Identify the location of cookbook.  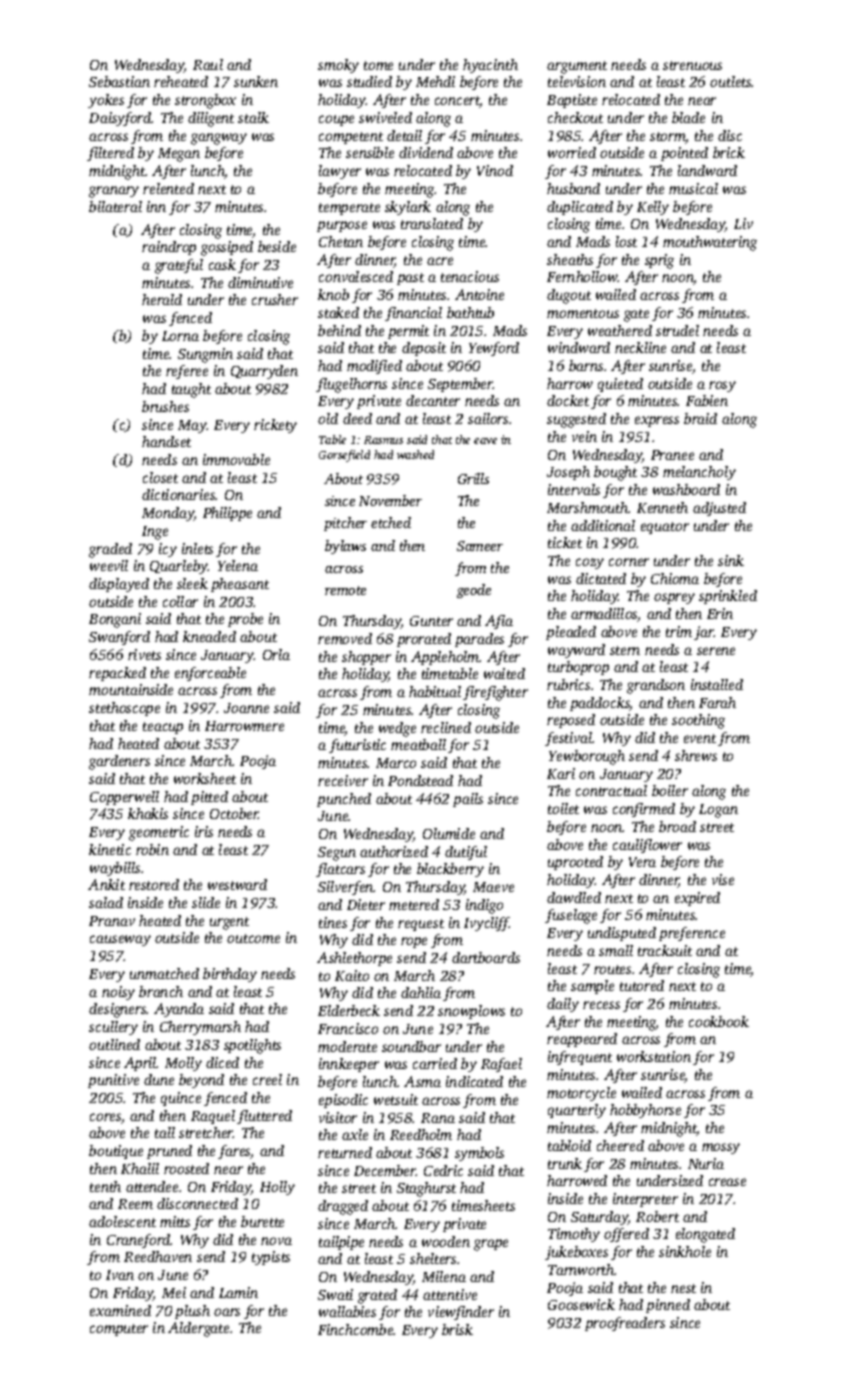
(719, 1021).
